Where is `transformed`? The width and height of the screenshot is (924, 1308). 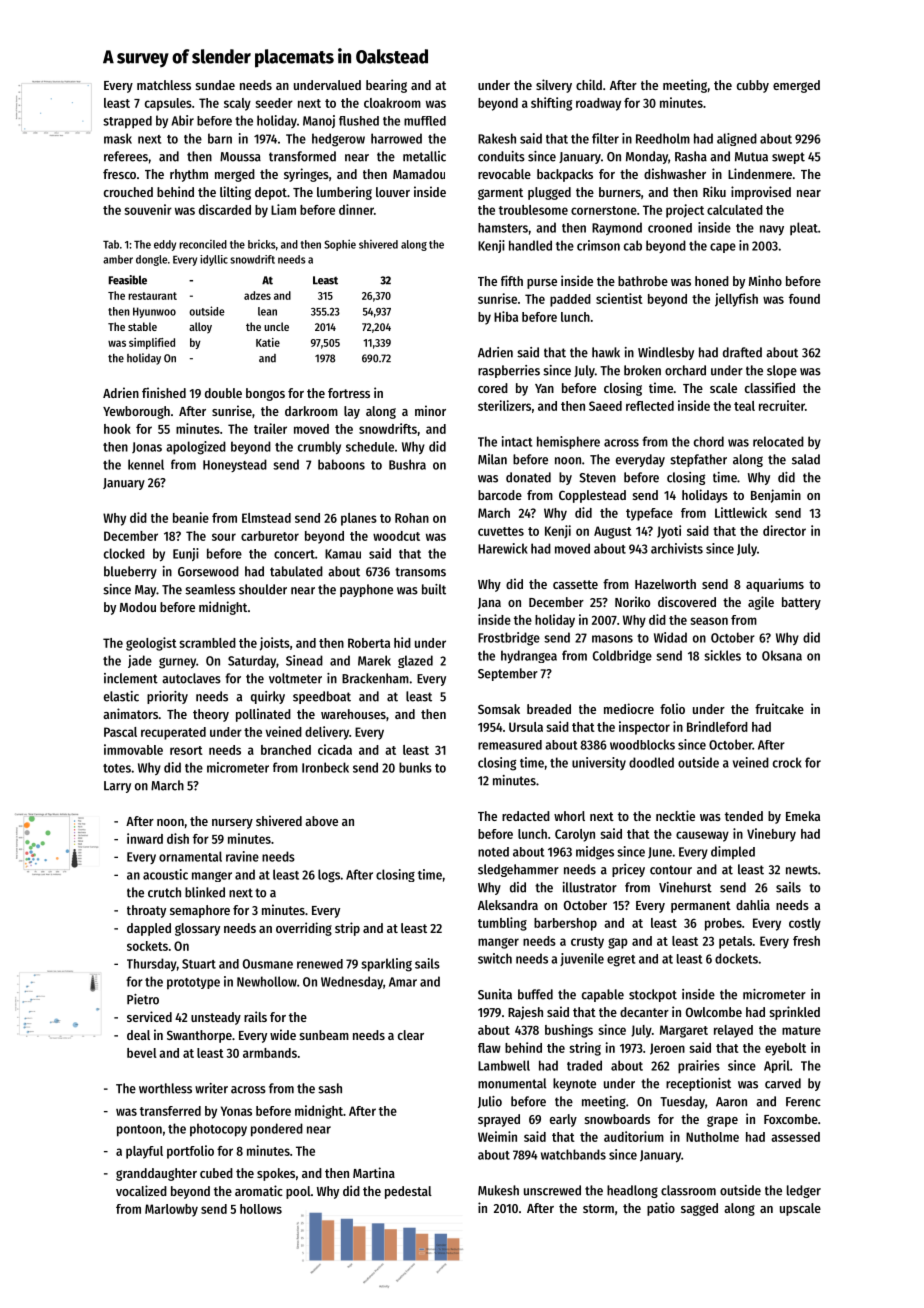 transformed is located at coordinates (302, 156).
